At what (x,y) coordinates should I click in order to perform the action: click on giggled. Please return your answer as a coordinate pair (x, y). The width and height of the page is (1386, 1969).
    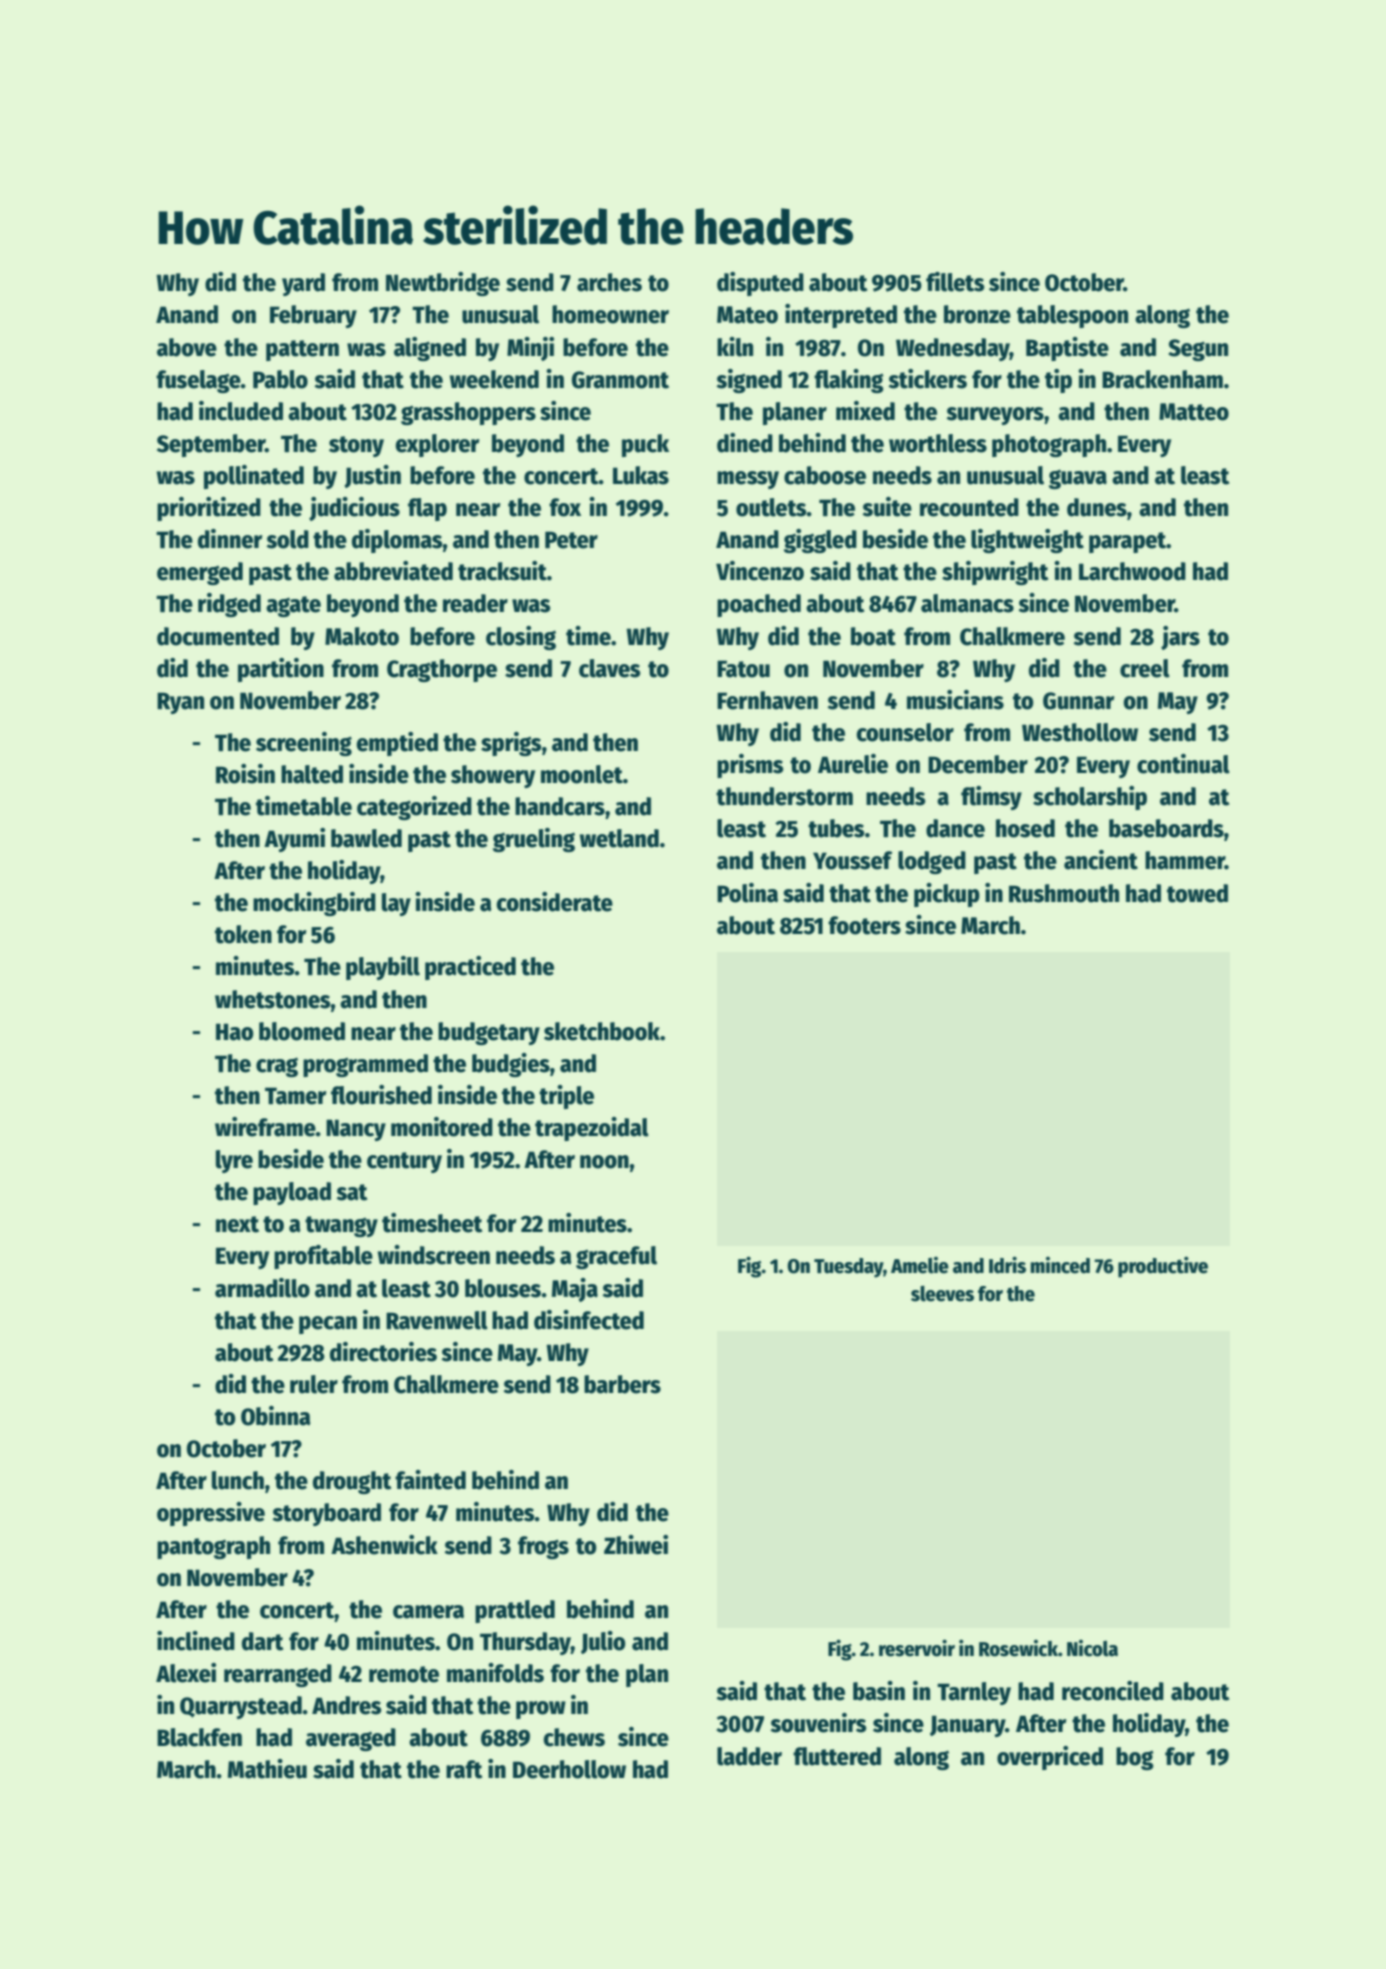
    Looking at the image, I should click on (820, 541).
